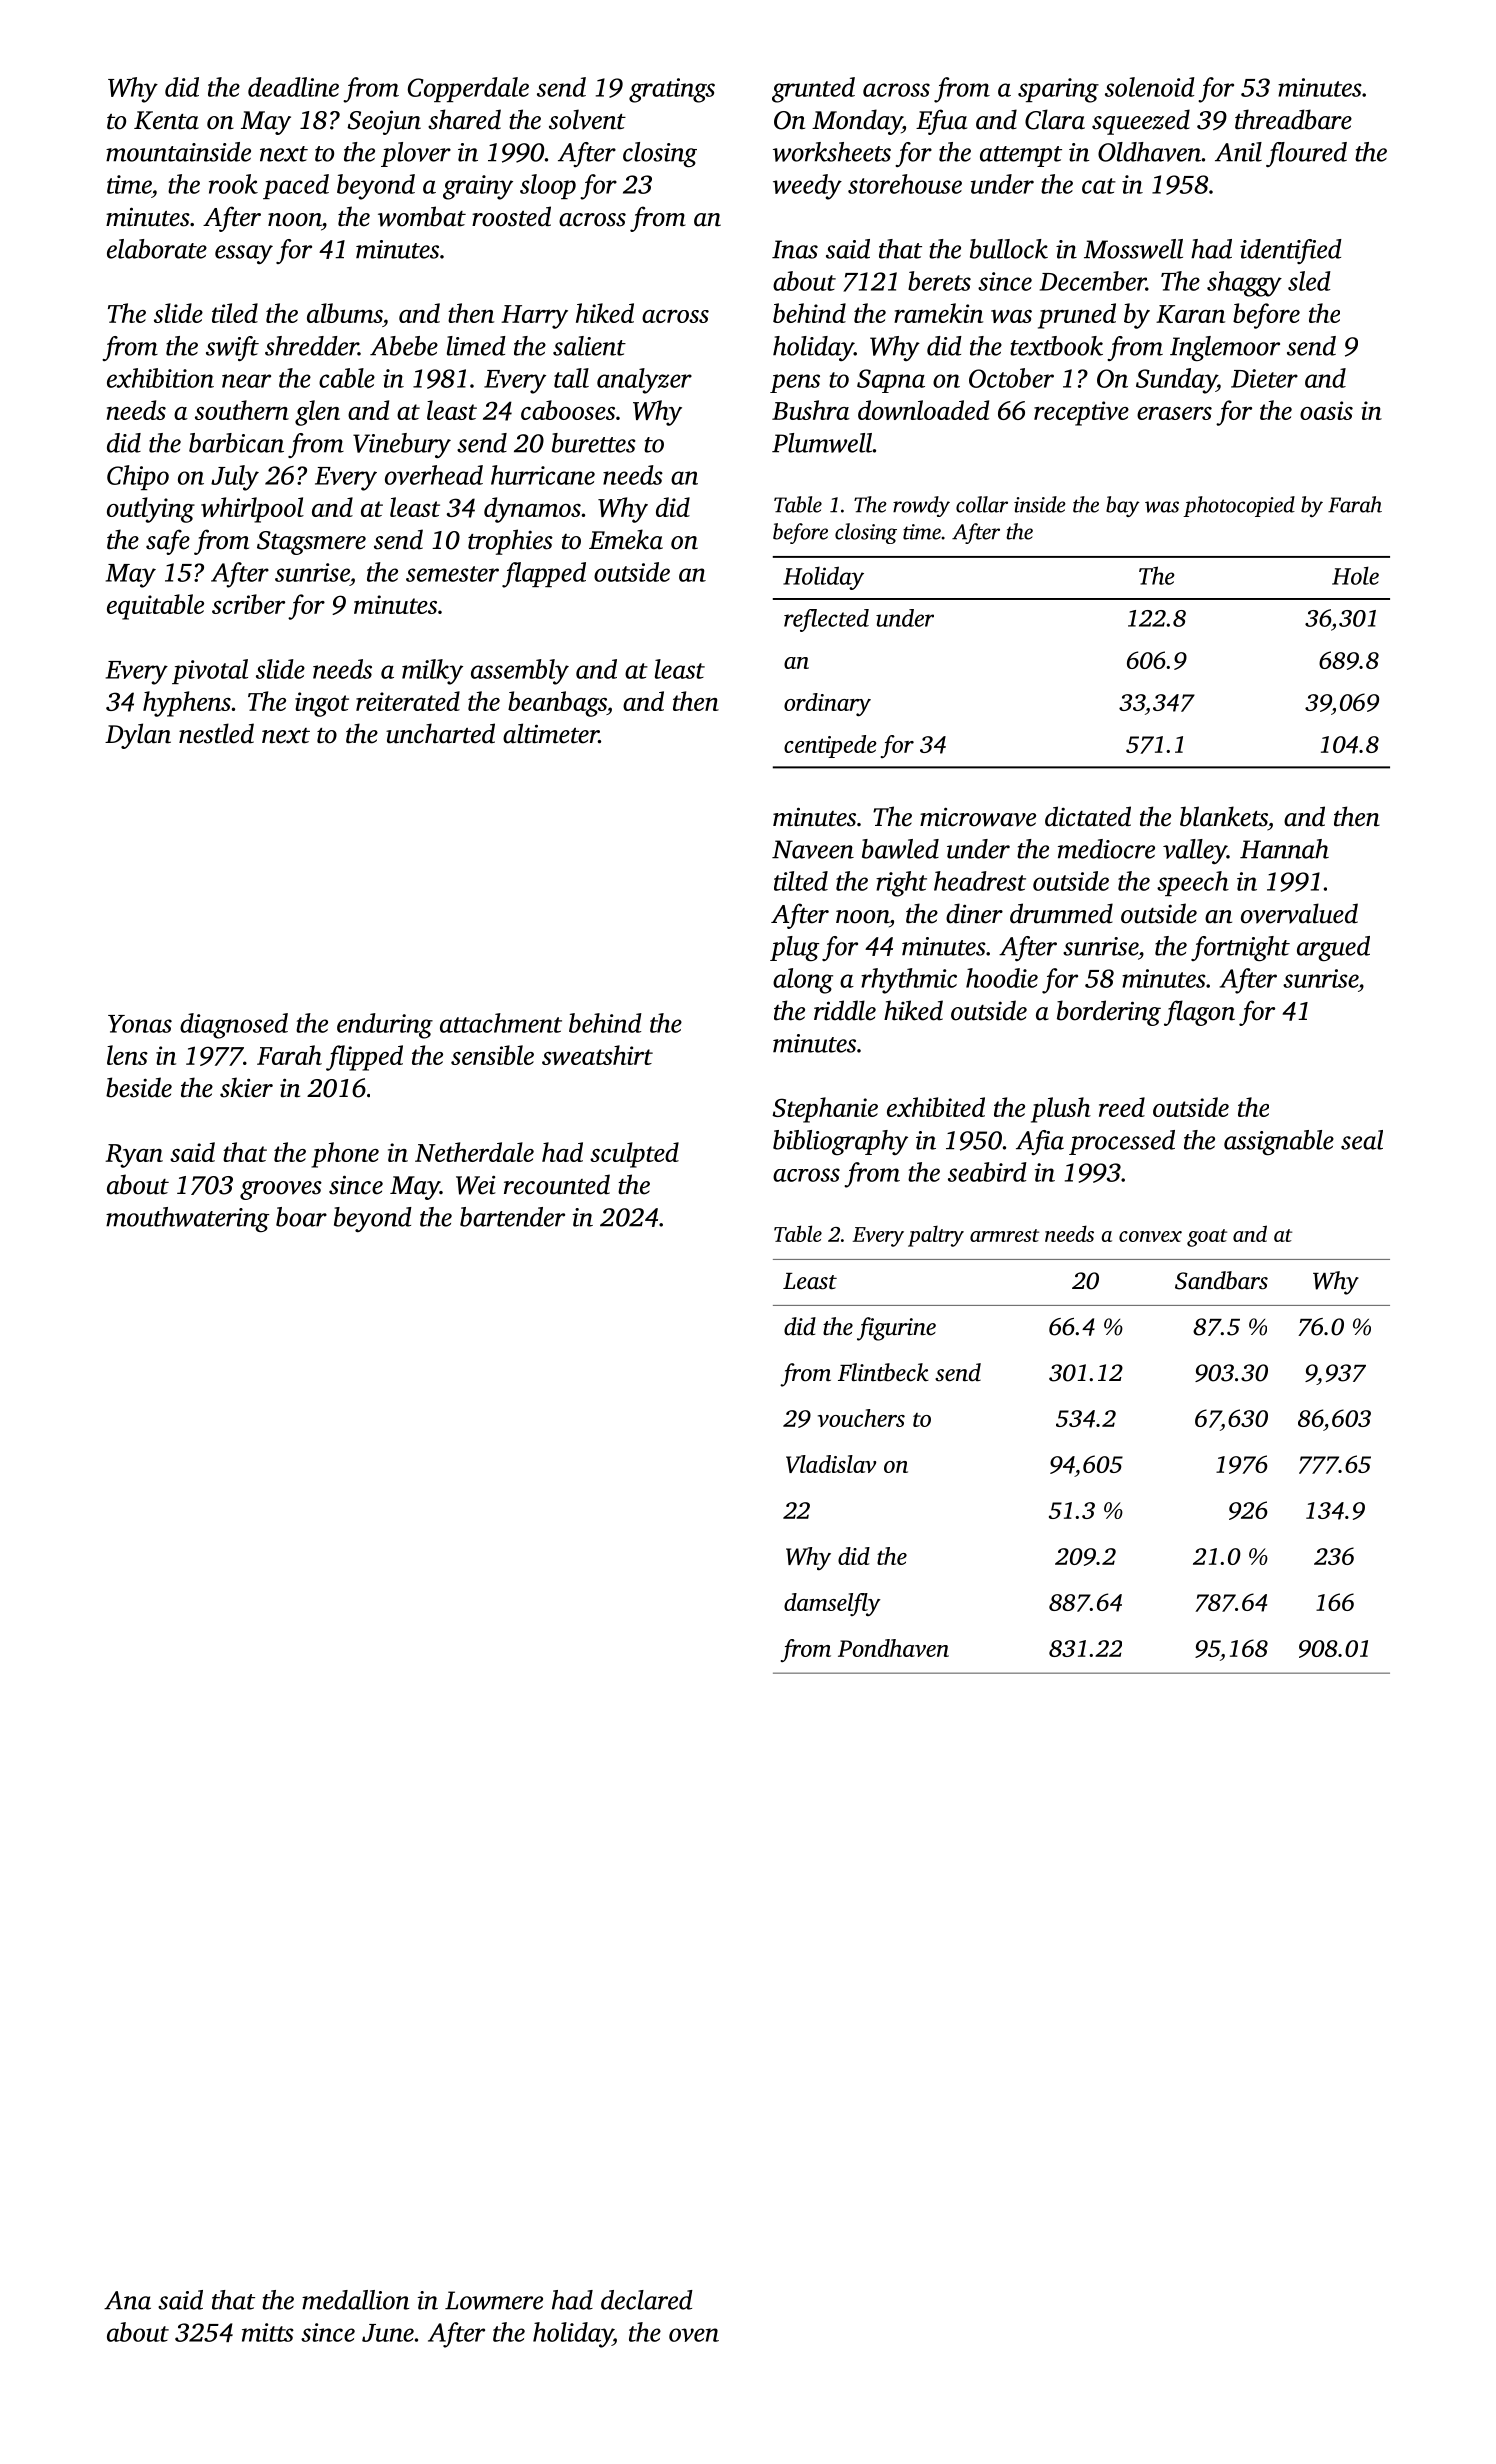  Describe the element at coordinates (893, 1648) in the screenshot. I see `Pondhaven` at that location.
